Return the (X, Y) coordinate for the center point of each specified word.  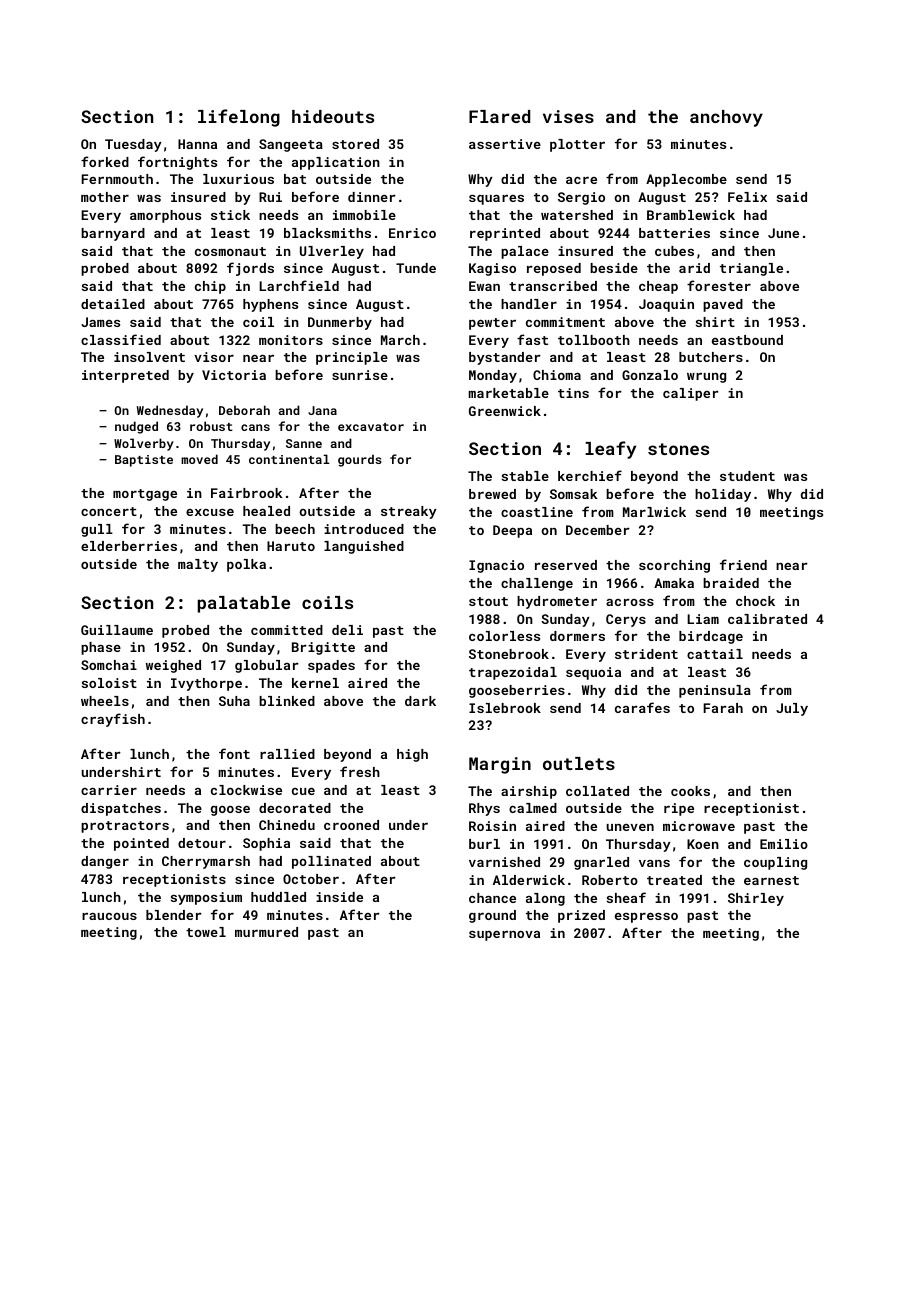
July (792, 709)
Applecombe (686, 180)
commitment (565, 322)
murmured (266, 932)
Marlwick (654, 512)
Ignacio (496, 566)
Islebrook (505, 708)
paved (723, 305)
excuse (210, 512)
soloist (109, 683)
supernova (504, 936)
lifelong (239, 118)
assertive (505, 144)
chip (210, 287)
